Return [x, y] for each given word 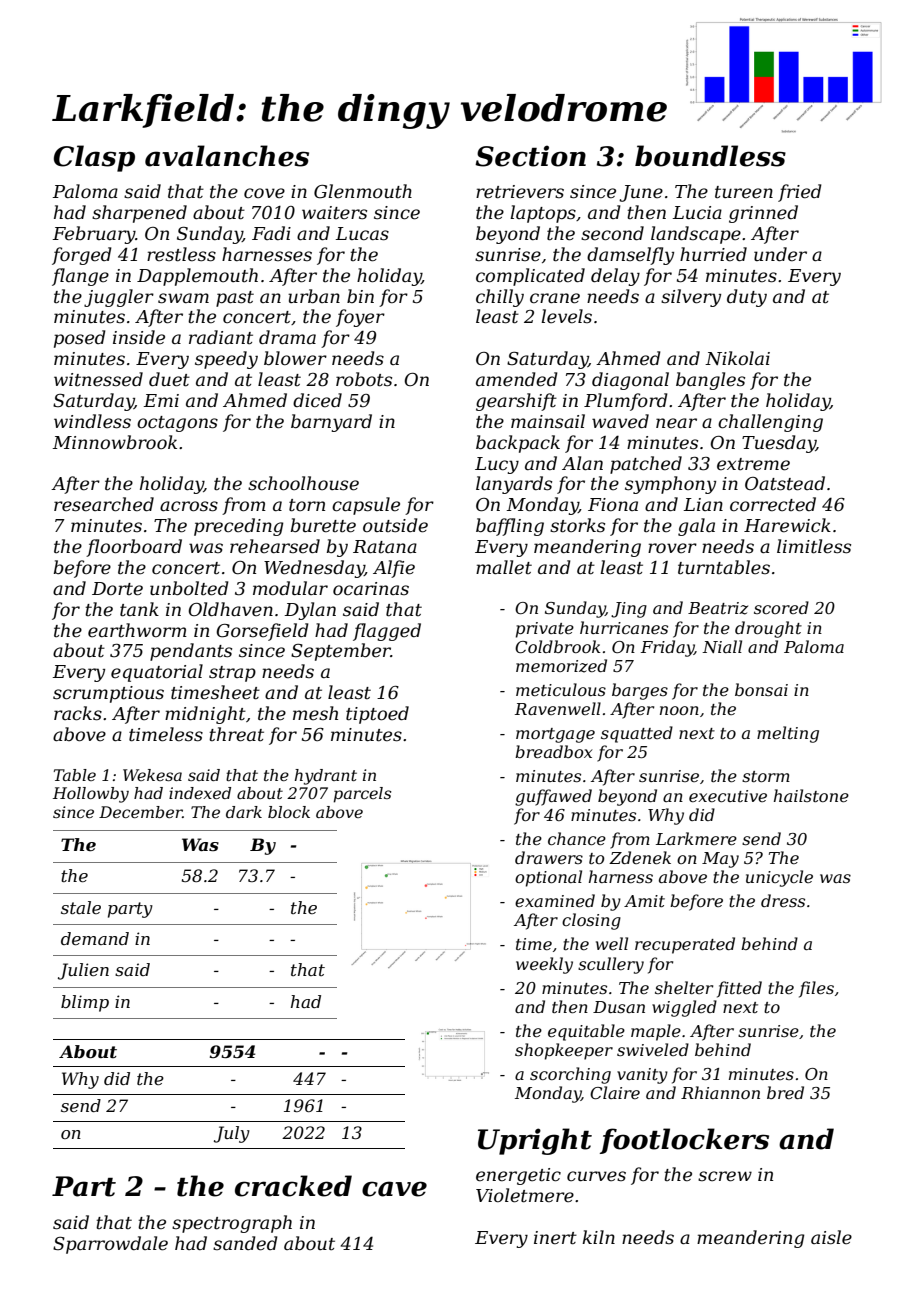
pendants [191, 652]
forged [82, 256]
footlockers [684, 1141]
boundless [710, 156]
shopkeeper [564, 1051]
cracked [293, 1186]
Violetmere [525, 1195]
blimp [85, 1003]
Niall [722, 646]
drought [768, 629]
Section [530, 156]
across [189, 506]
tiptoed [377, 715]
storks [577, 525]
